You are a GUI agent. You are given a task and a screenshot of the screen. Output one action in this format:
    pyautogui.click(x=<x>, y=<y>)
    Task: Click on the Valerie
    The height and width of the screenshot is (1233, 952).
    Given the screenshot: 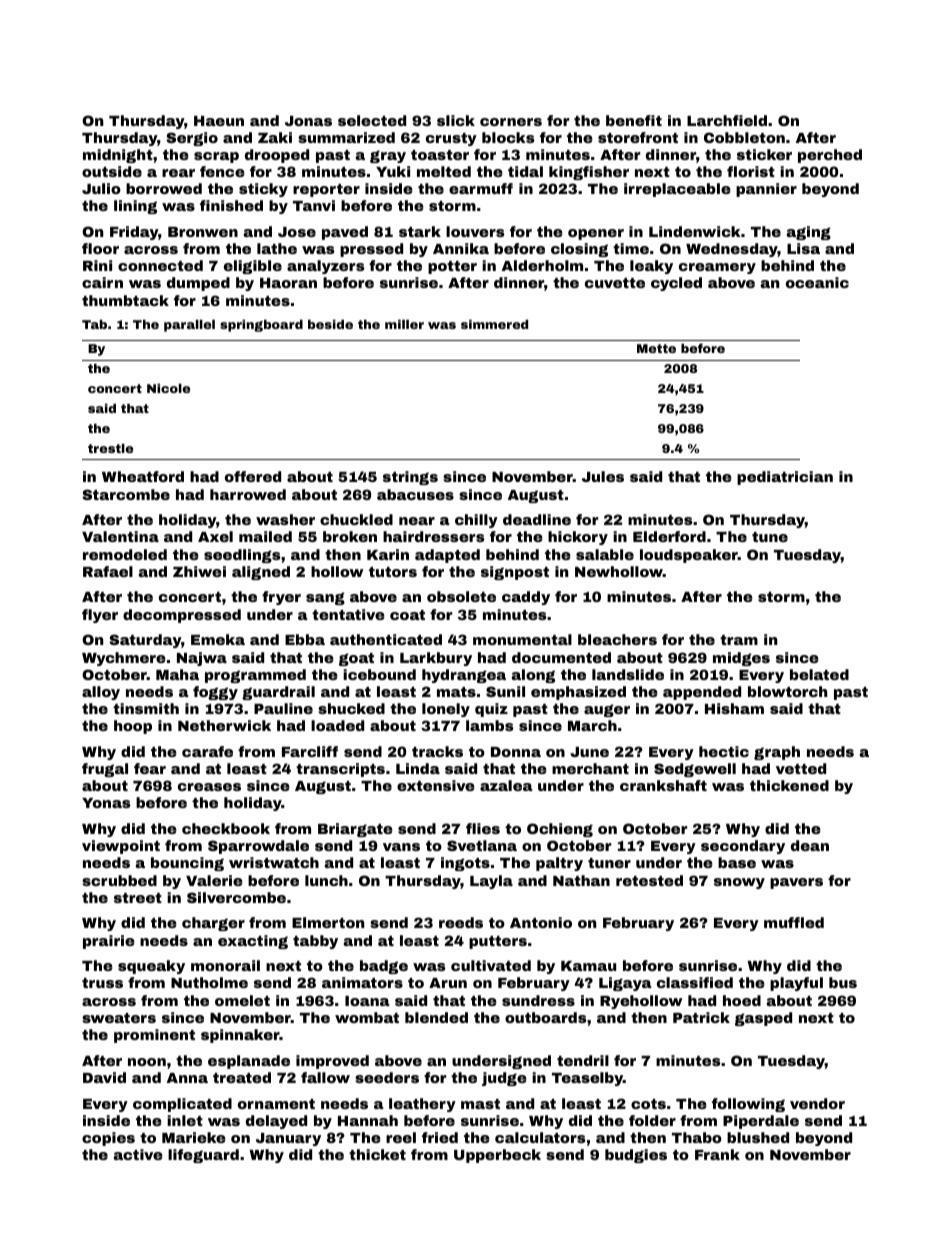 What is the action you would take?
    pyautogui.click(x=214, y=880)
